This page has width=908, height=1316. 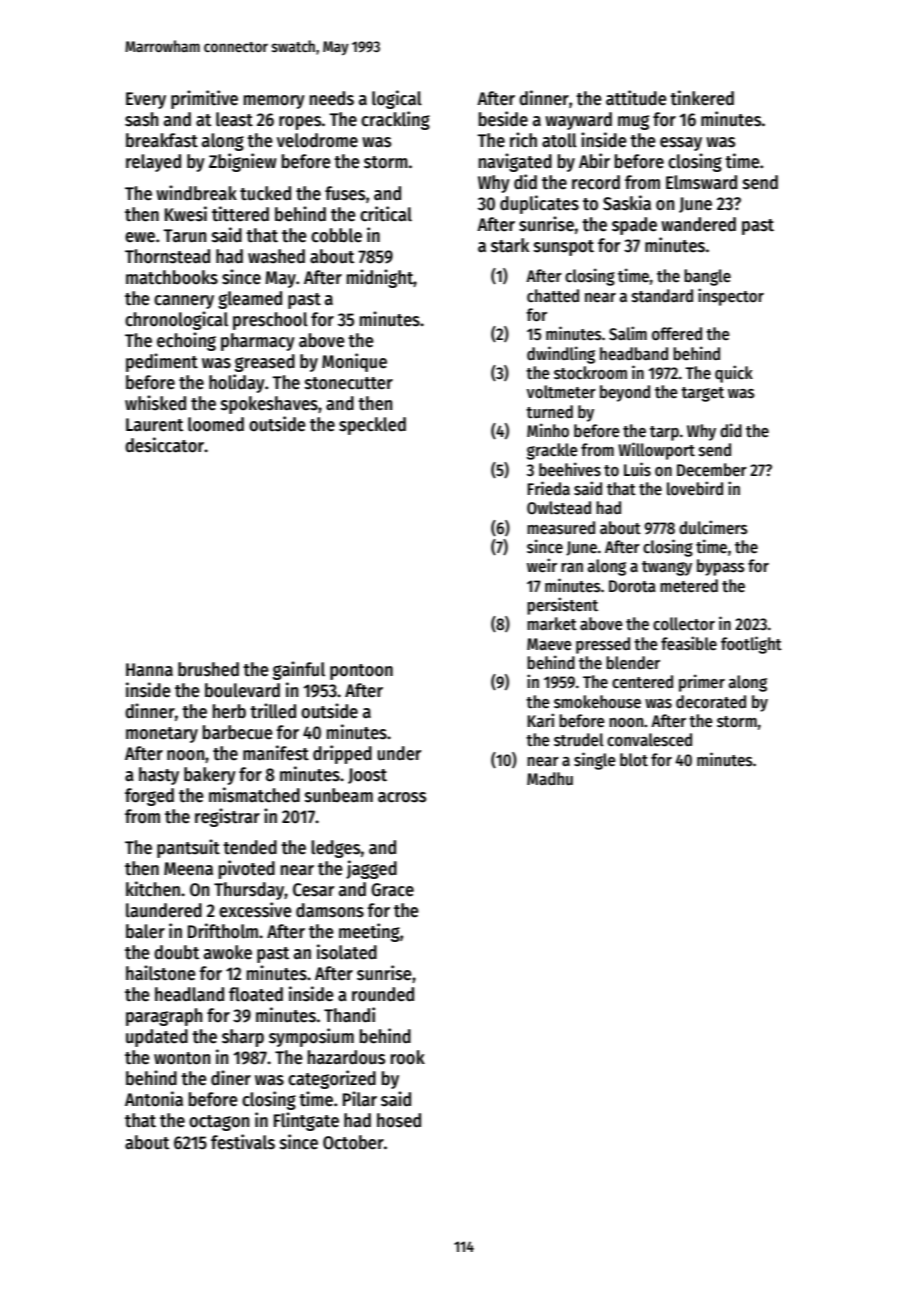 What do you see at coordinates (642, 682) in the page?
I see `centered` at bounding box center [642, 682].
